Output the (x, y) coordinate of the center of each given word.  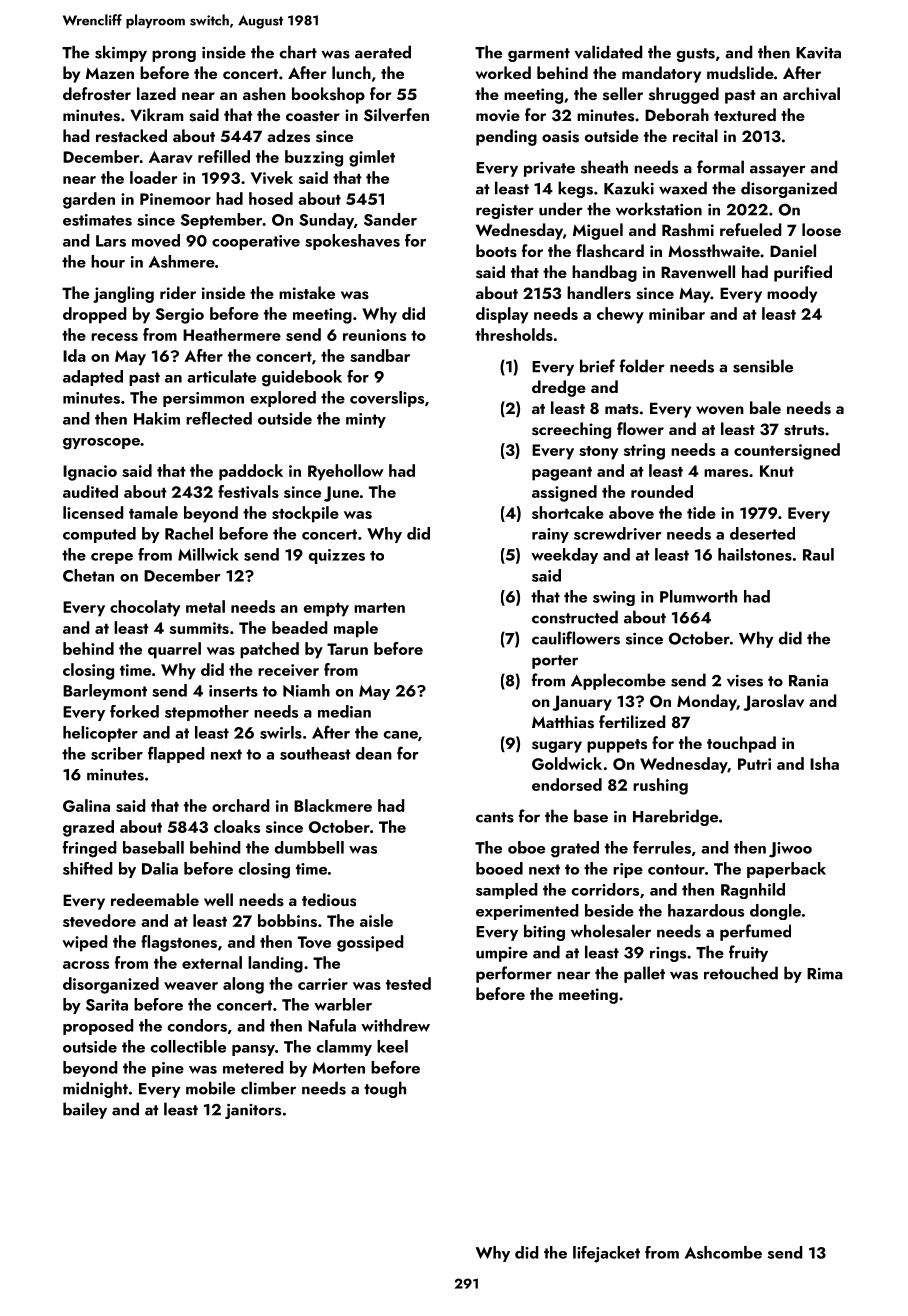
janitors (253, 1111)
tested (408, 983)
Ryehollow (346, 472)
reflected (219, 418)
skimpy (121, 53)
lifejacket (606, 1254)
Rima (825, 974)
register (505, 211)
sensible (763, 366)
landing (275, 964)
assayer (778, 171)
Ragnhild (753, 891)
